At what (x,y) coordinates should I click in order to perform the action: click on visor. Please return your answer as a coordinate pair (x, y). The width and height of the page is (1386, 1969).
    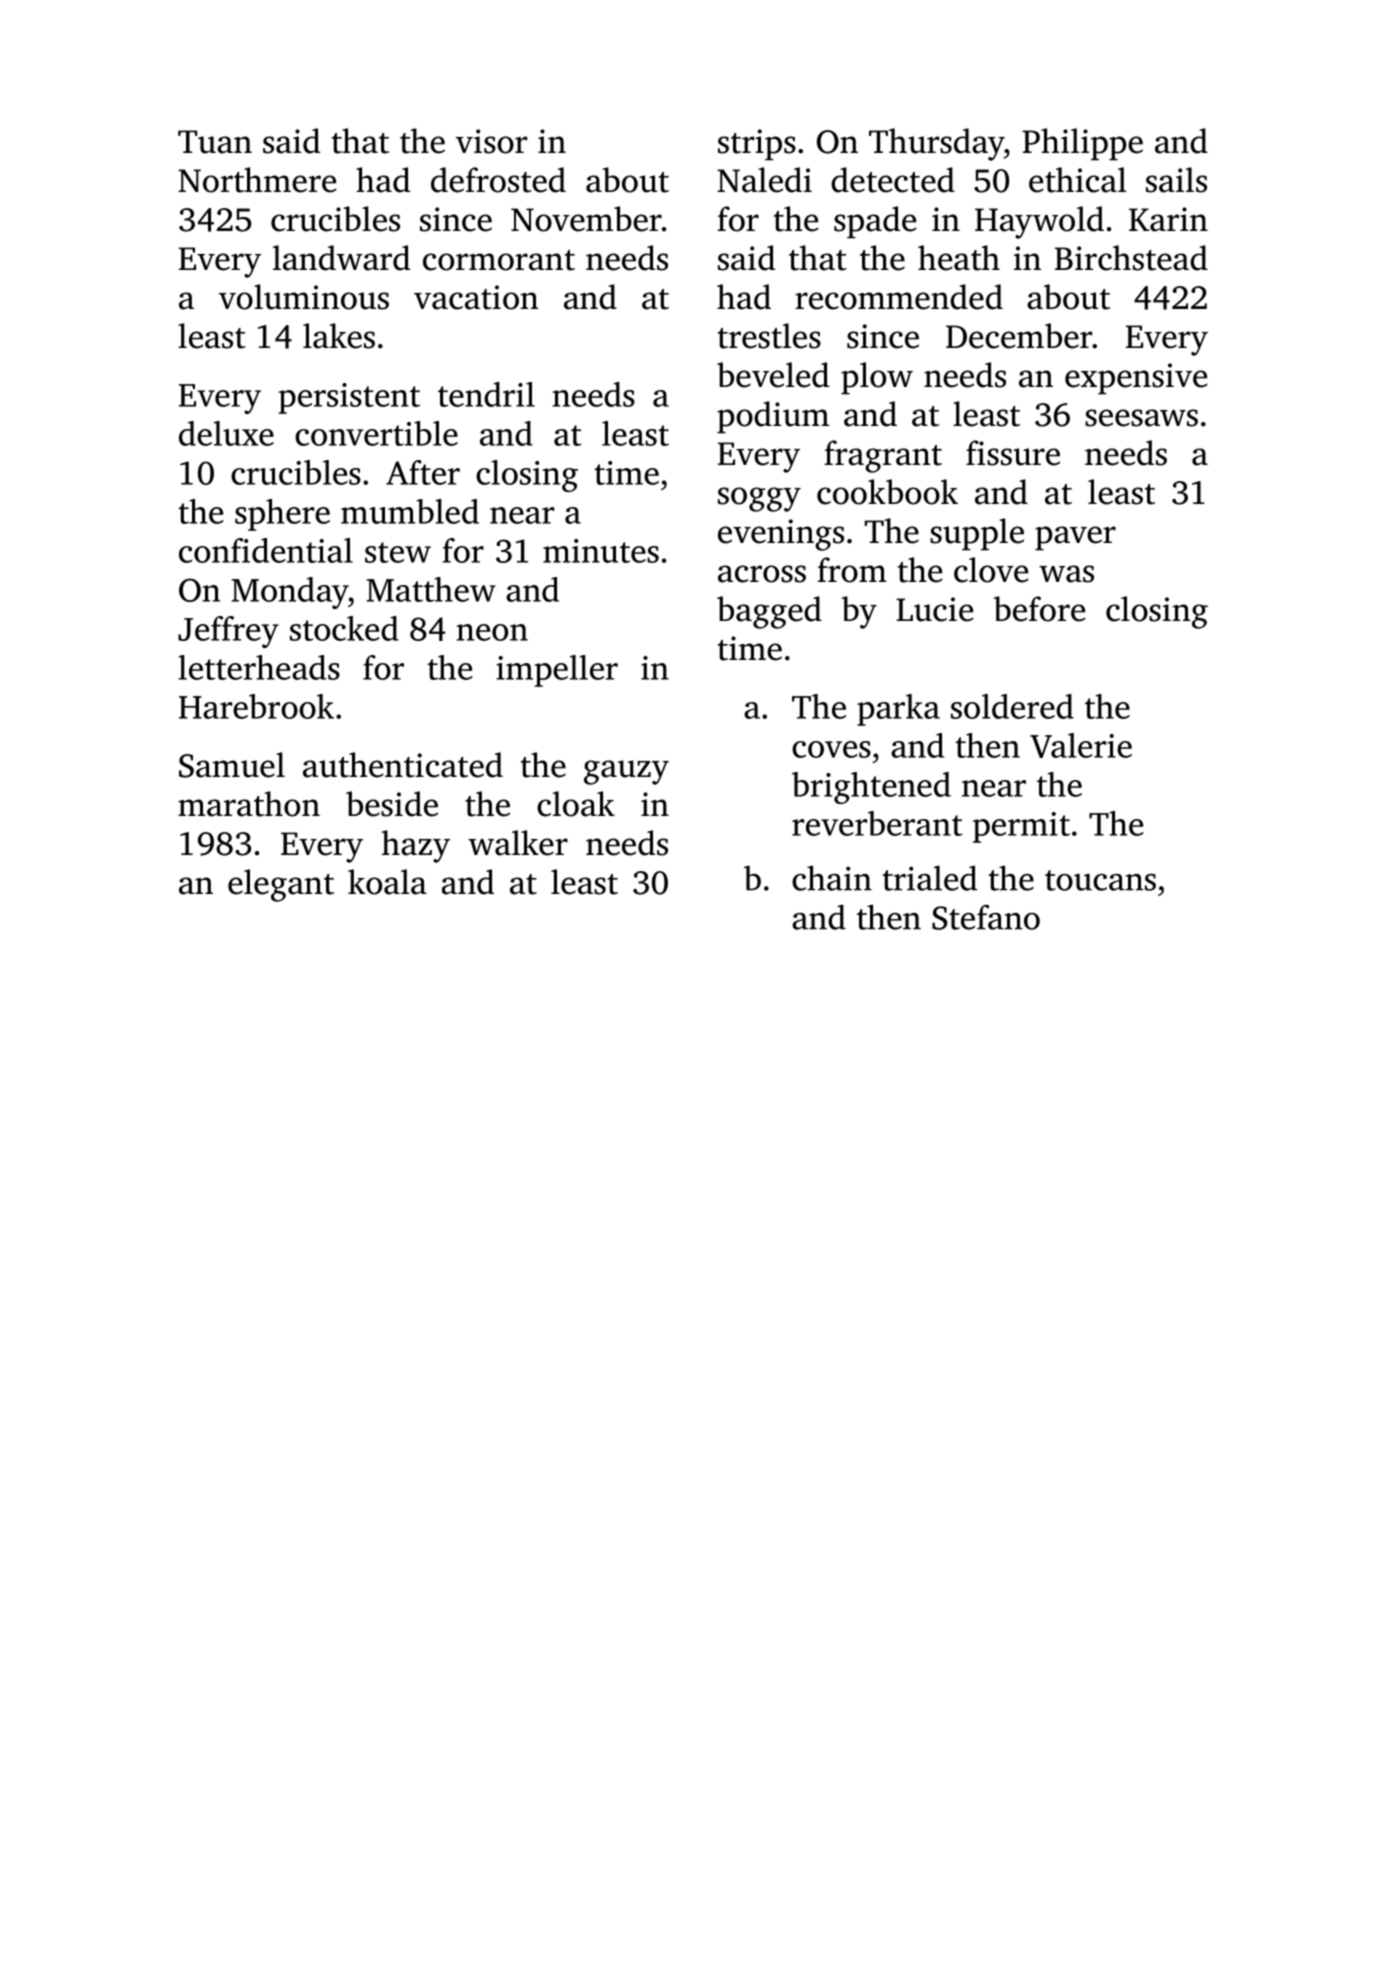
    Looking at the image, I should click on (491, 141).
